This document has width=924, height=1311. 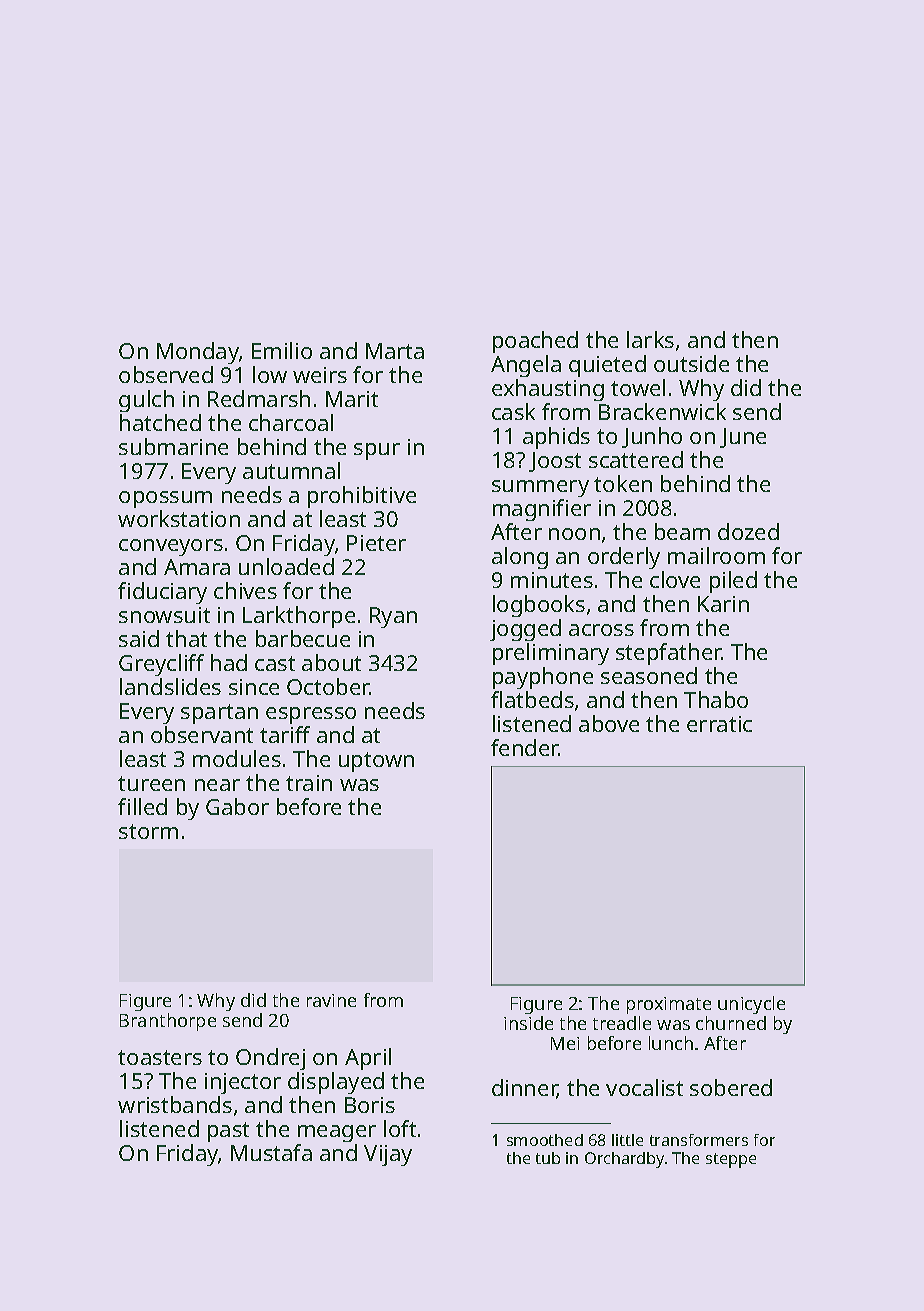 What do you see at coordinates (198, 353) in the document?
I see `Monday` at bounding box center [198, 353].
